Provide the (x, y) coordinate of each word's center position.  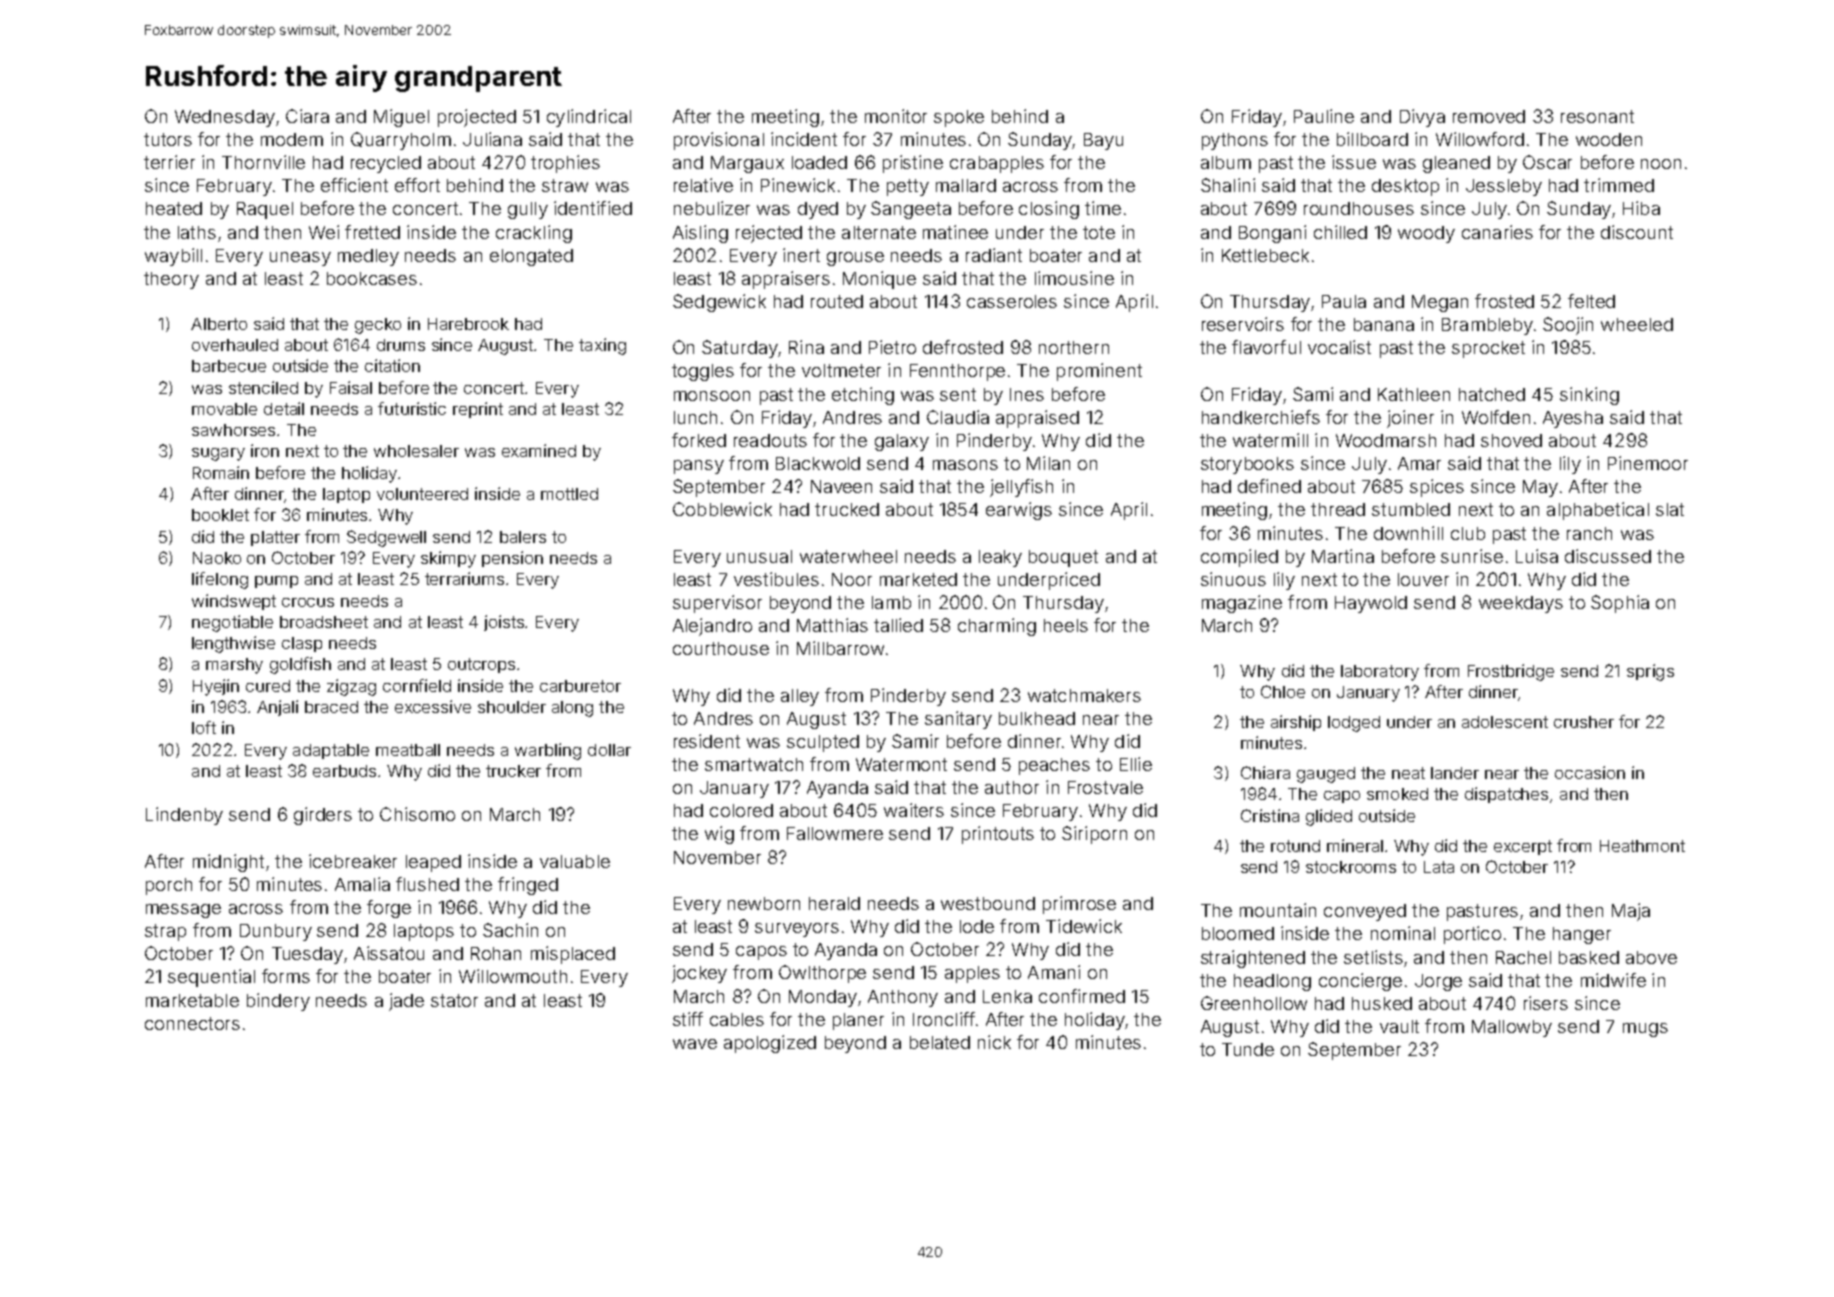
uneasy (300, 259)
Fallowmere (835, 833)
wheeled (1637, 324)
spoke (959, 118)
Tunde (1248, 1049)
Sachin (510, 930)
